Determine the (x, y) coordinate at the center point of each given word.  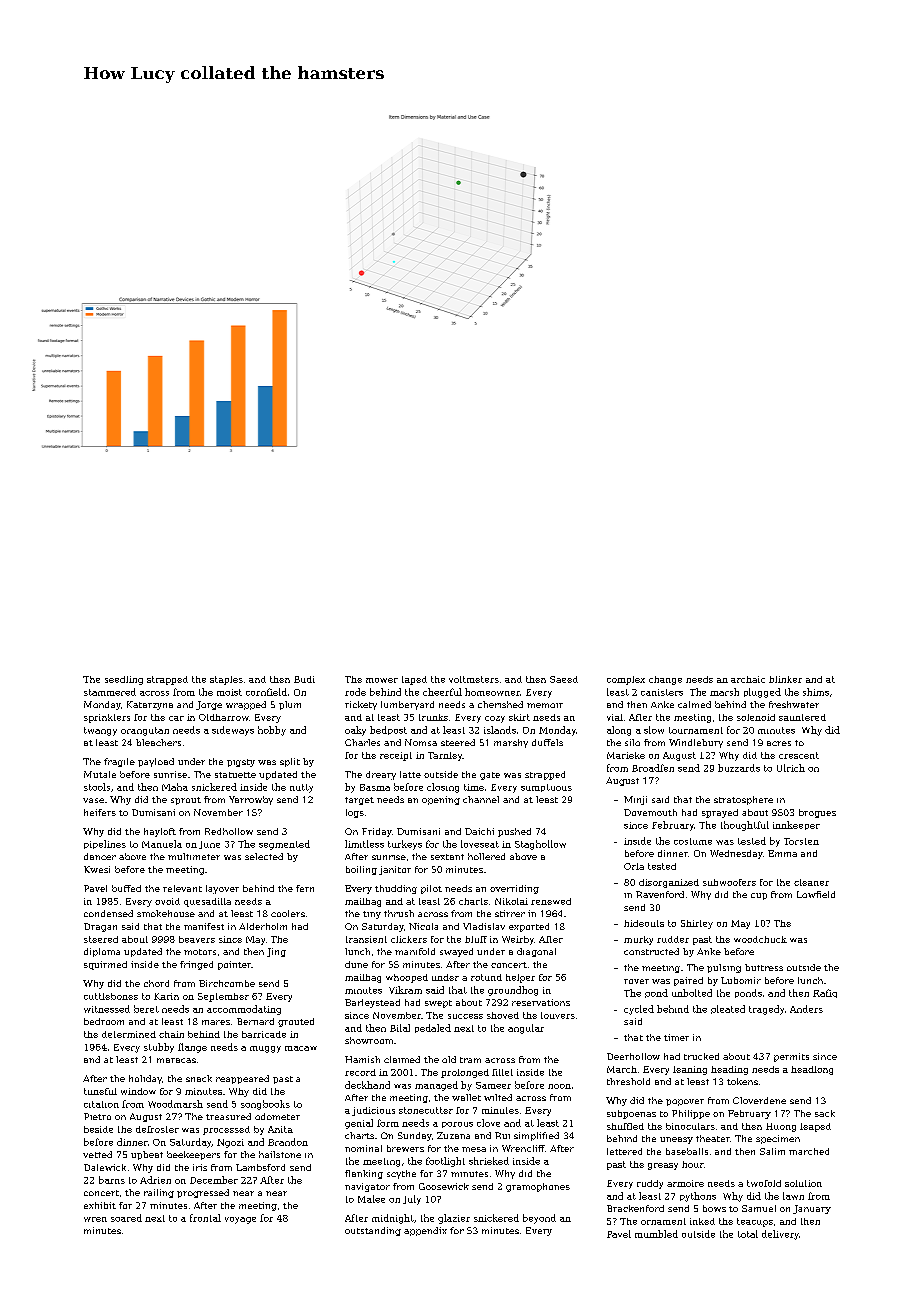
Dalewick (105, 1167)
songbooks (265, 1105)
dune (356, 964)
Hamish (362, 1059)
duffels (547, 742)
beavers (197, 939)
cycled (639, 1010)
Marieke (626, 755)
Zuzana (453, 1135)
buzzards (739, 768)
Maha (175, 787)
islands (500, 730)
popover (685, 1102)
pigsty (241, 763)
